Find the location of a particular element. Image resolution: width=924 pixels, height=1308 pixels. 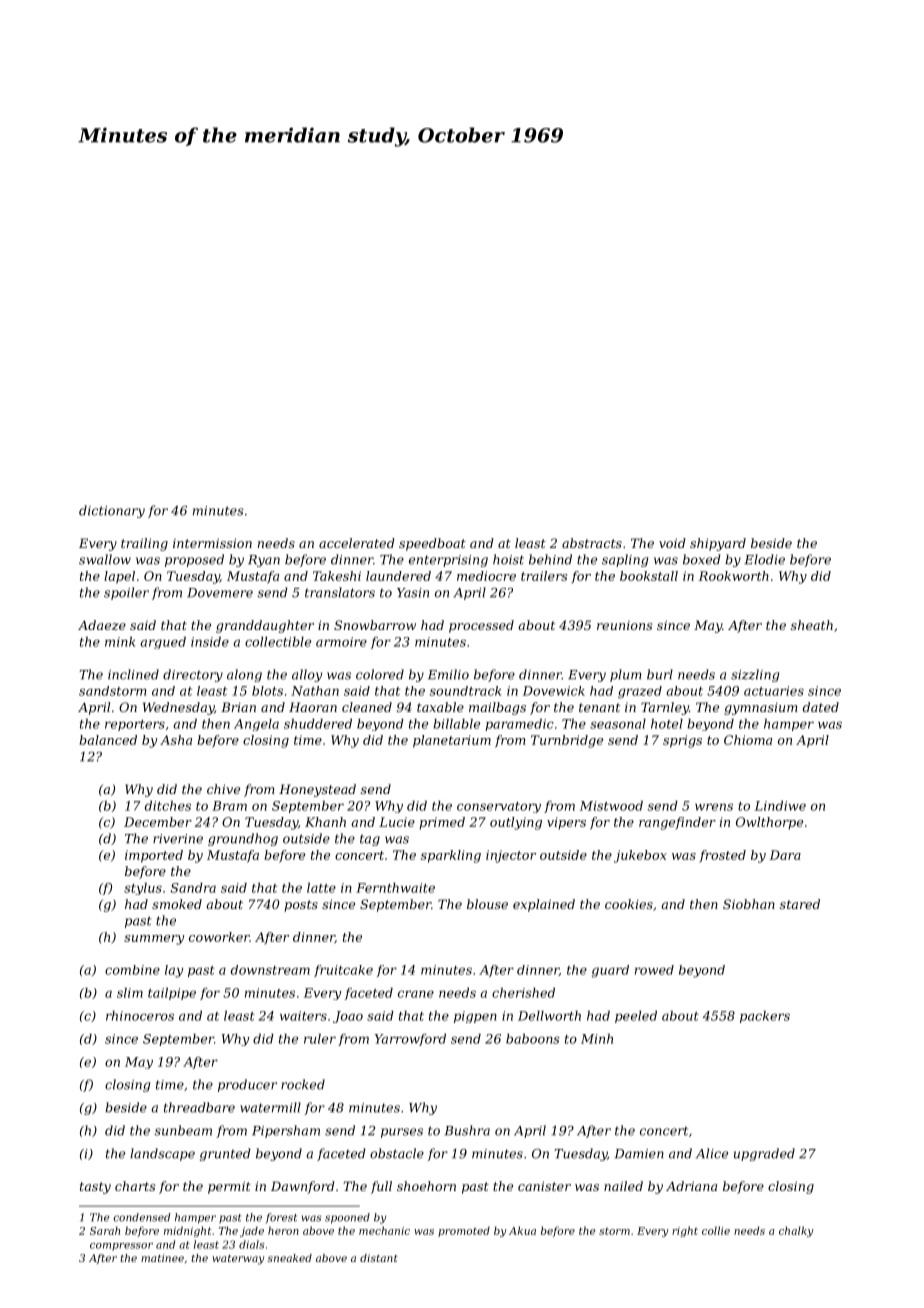

Alice is located at coordinates (712, 1153).
